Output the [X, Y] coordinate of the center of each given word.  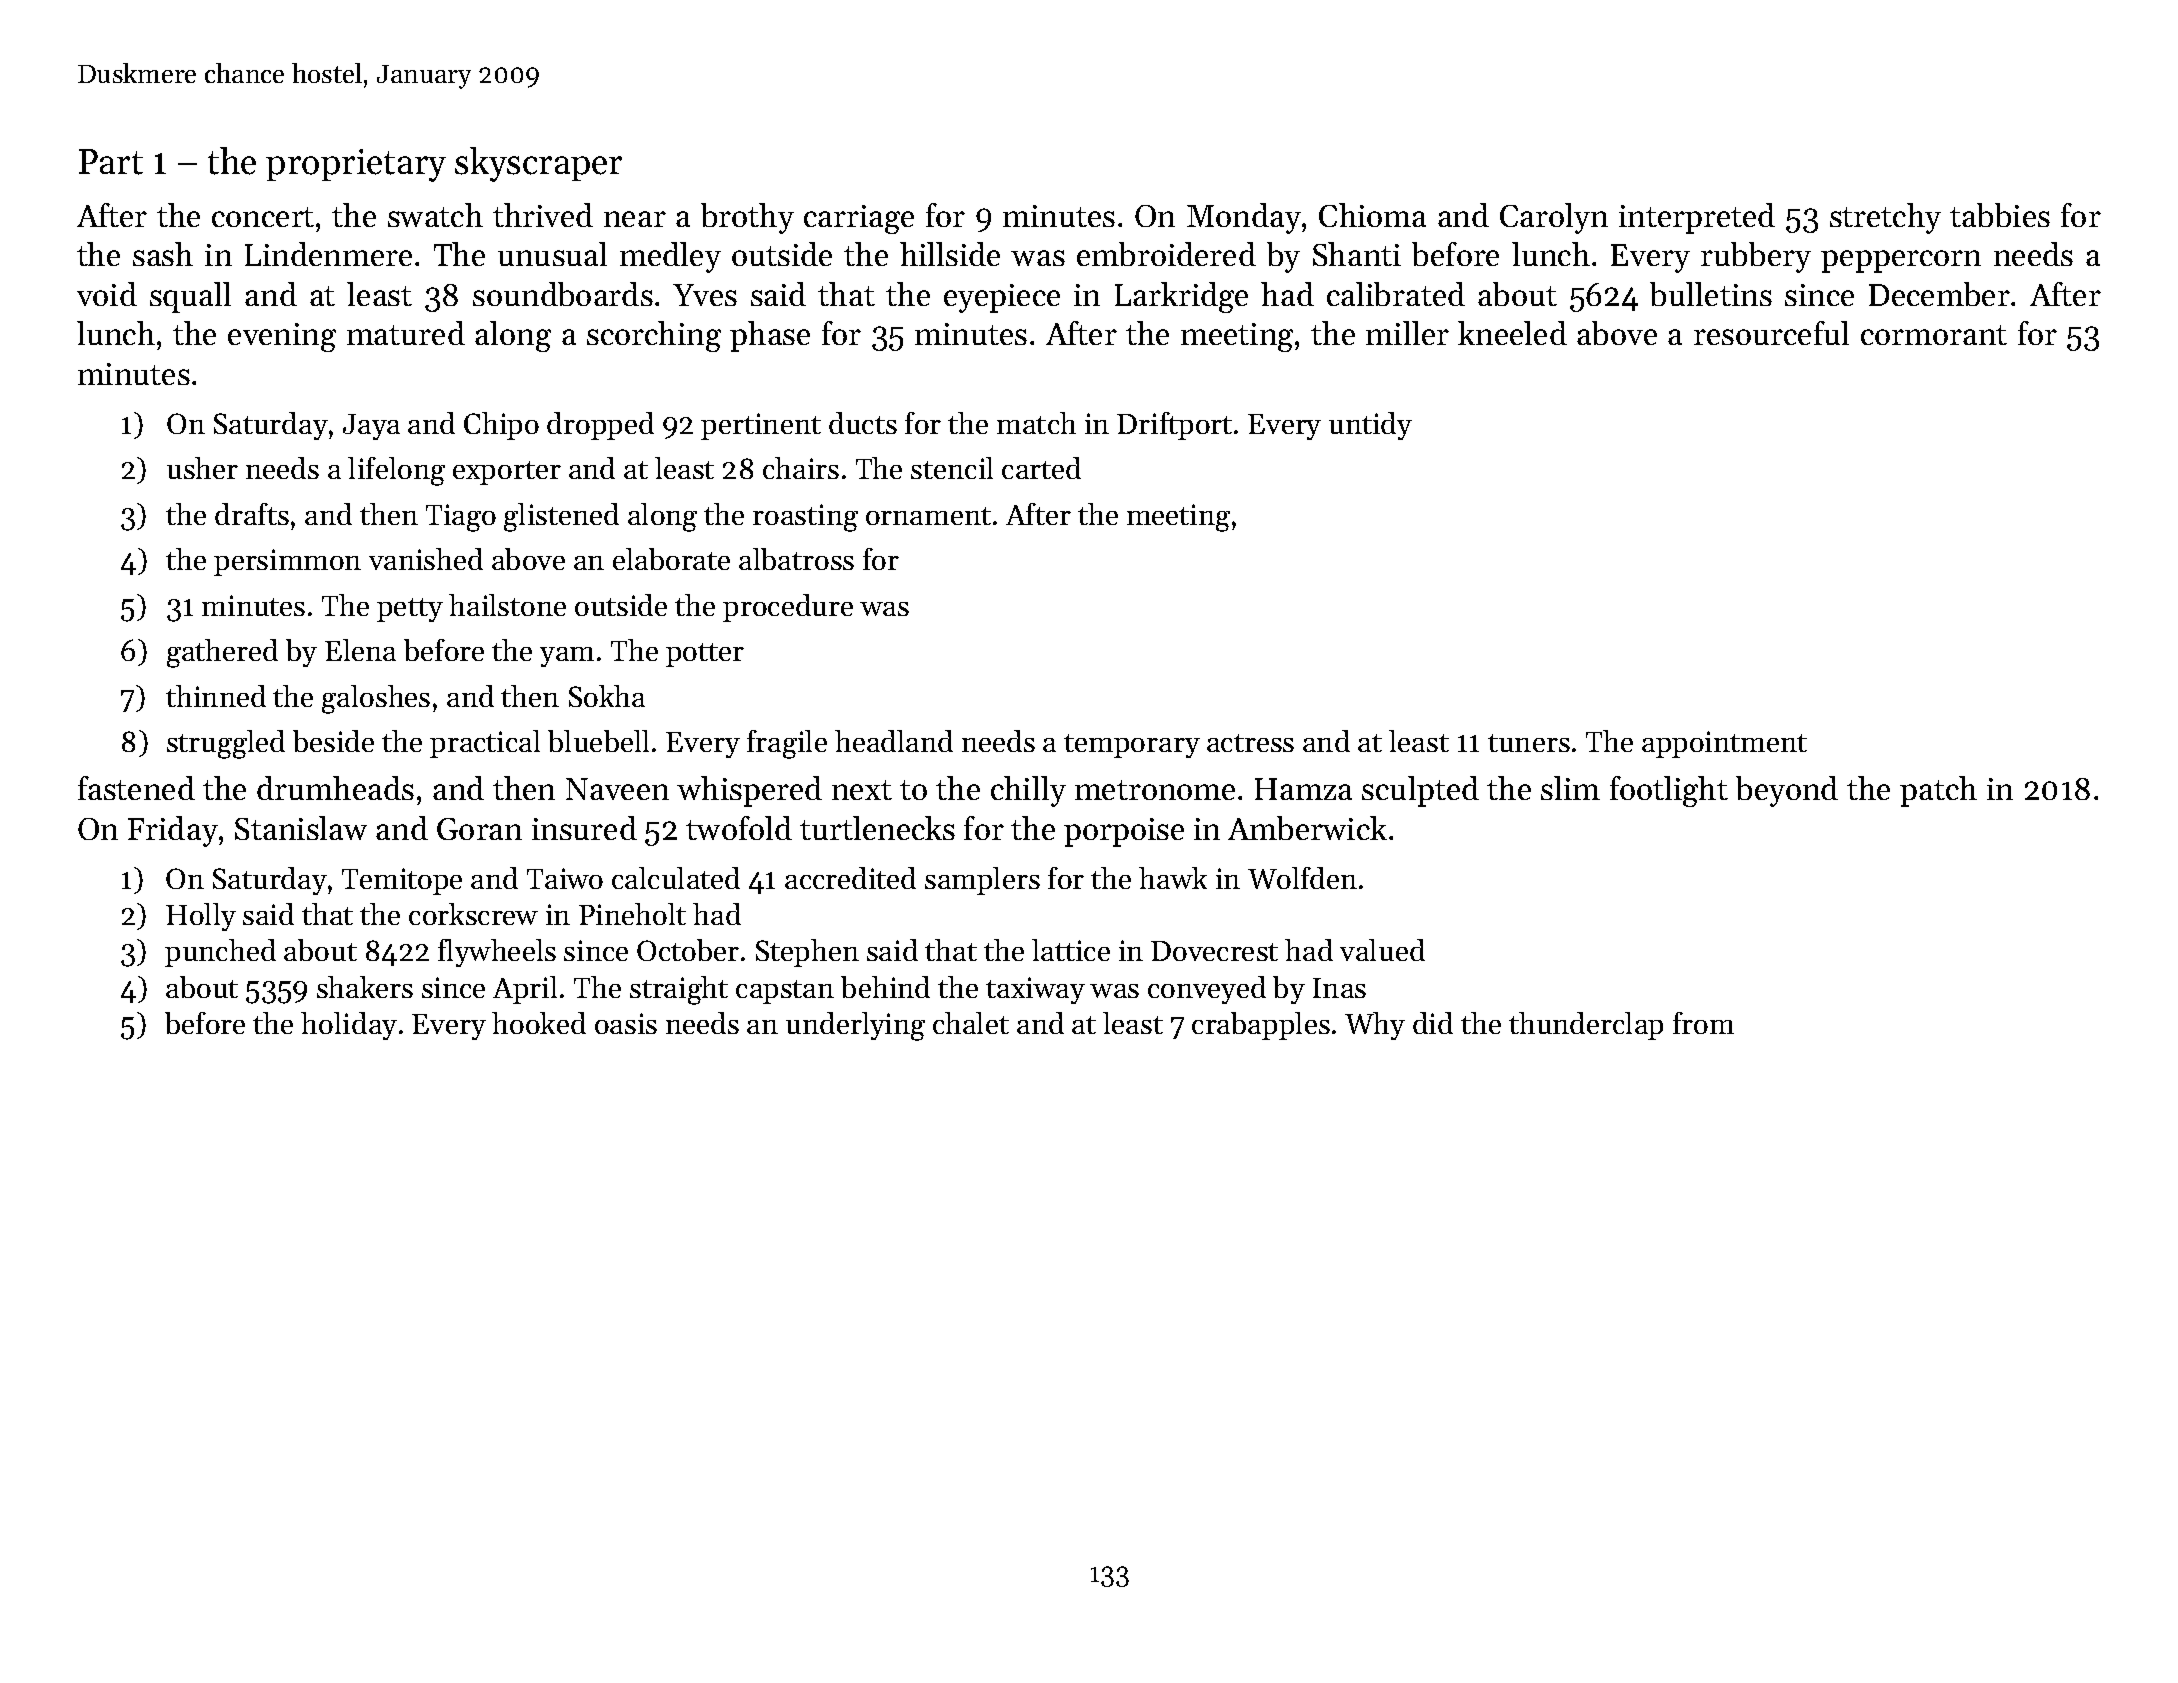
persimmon [287, 562]
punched [220, 953]
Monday [1244, 218]
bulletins [1711, 294]
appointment [1724, 744]
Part [111, 162]
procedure [788, 608]
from [1703, 1023]
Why [1375, 1026]
